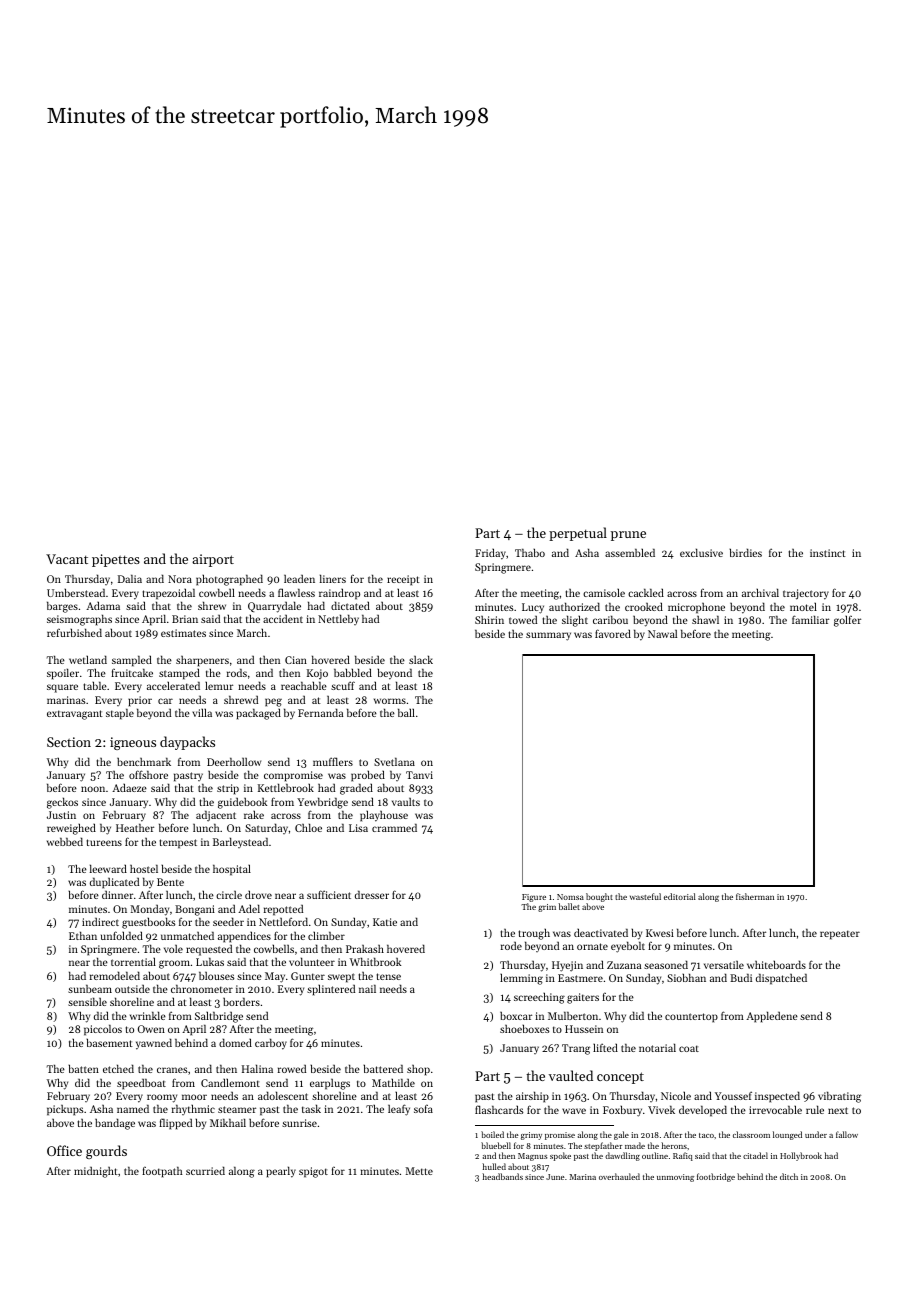 This screenshot has height=1316, width=908. What do you see at coordinates (644, 606) in the screenshot?
I see `crooked` at bounding box center [644, 606].
